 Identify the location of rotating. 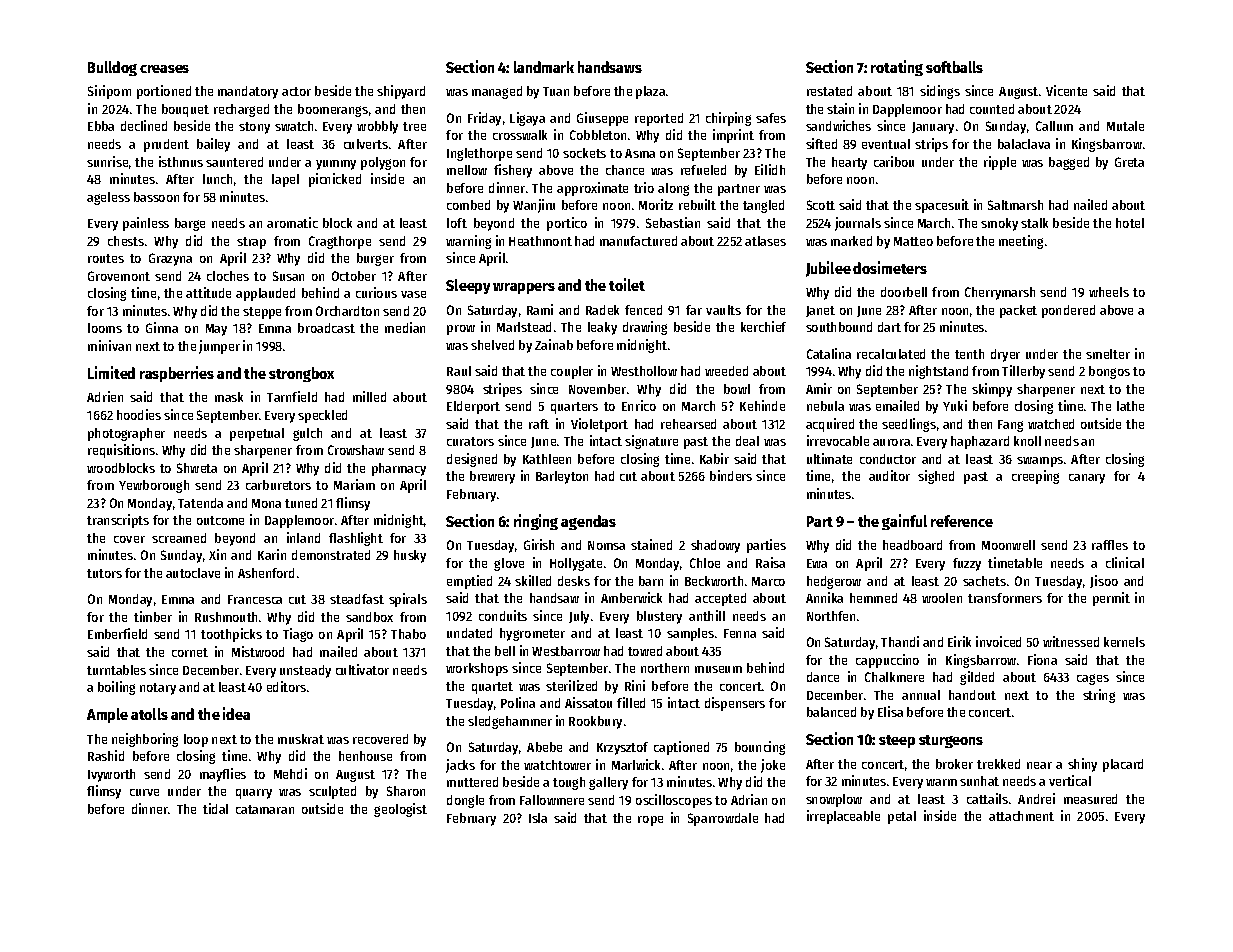
(897, 68).
